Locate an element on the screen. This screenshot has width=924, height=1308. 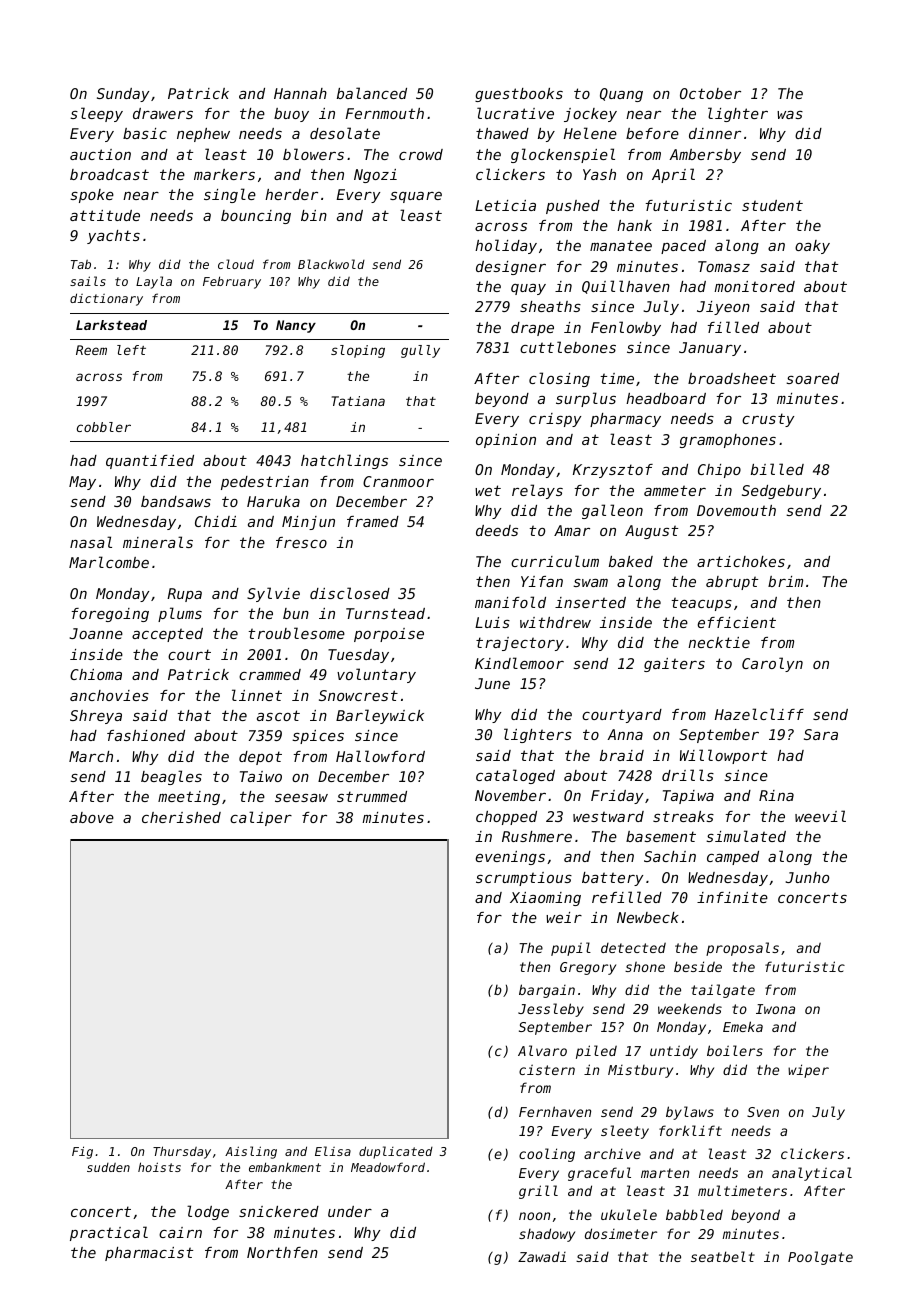
Fenlowby is located at coordinates (626, 328).
